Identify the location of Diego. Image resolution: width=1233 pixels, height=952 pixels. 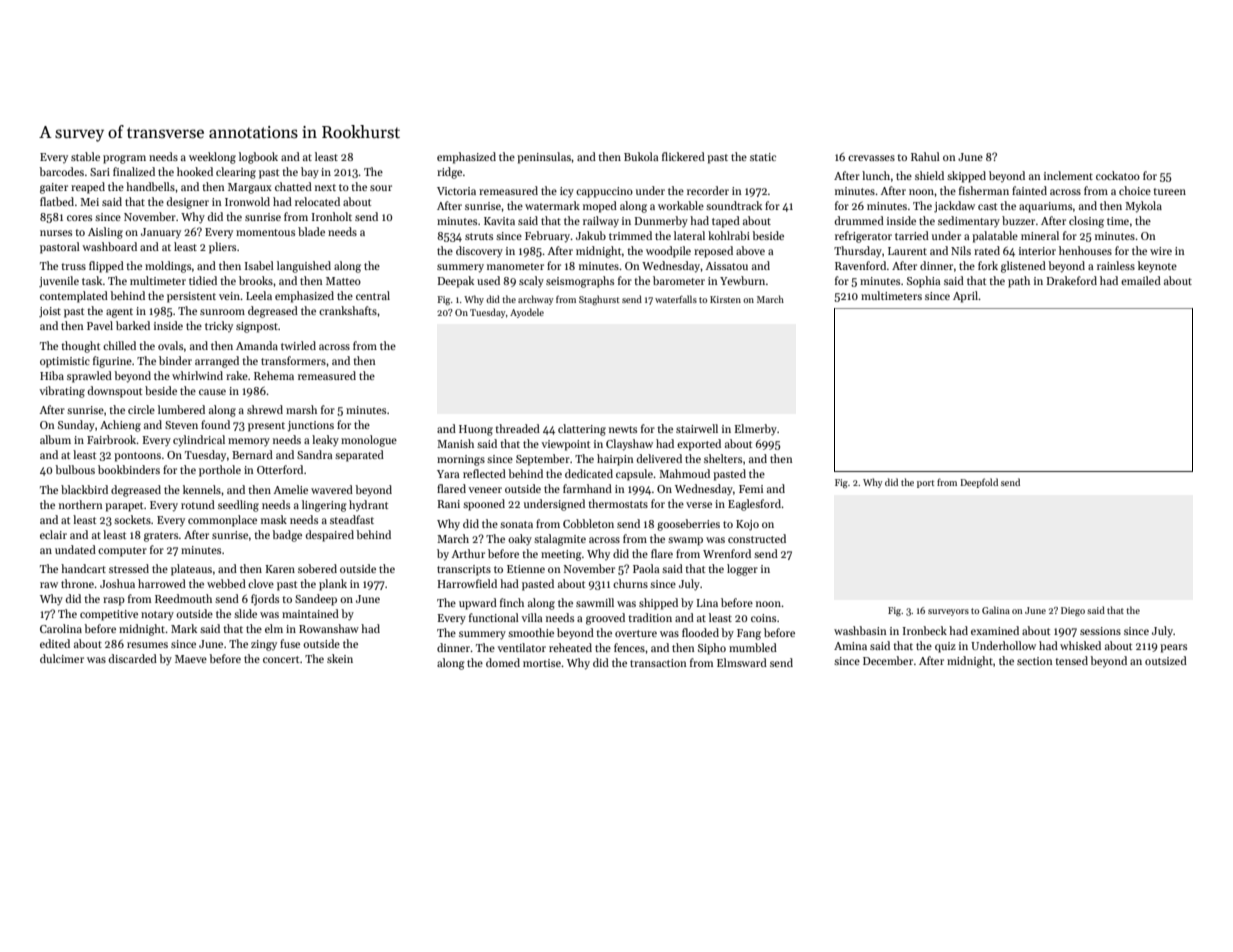
(1073, 611).
